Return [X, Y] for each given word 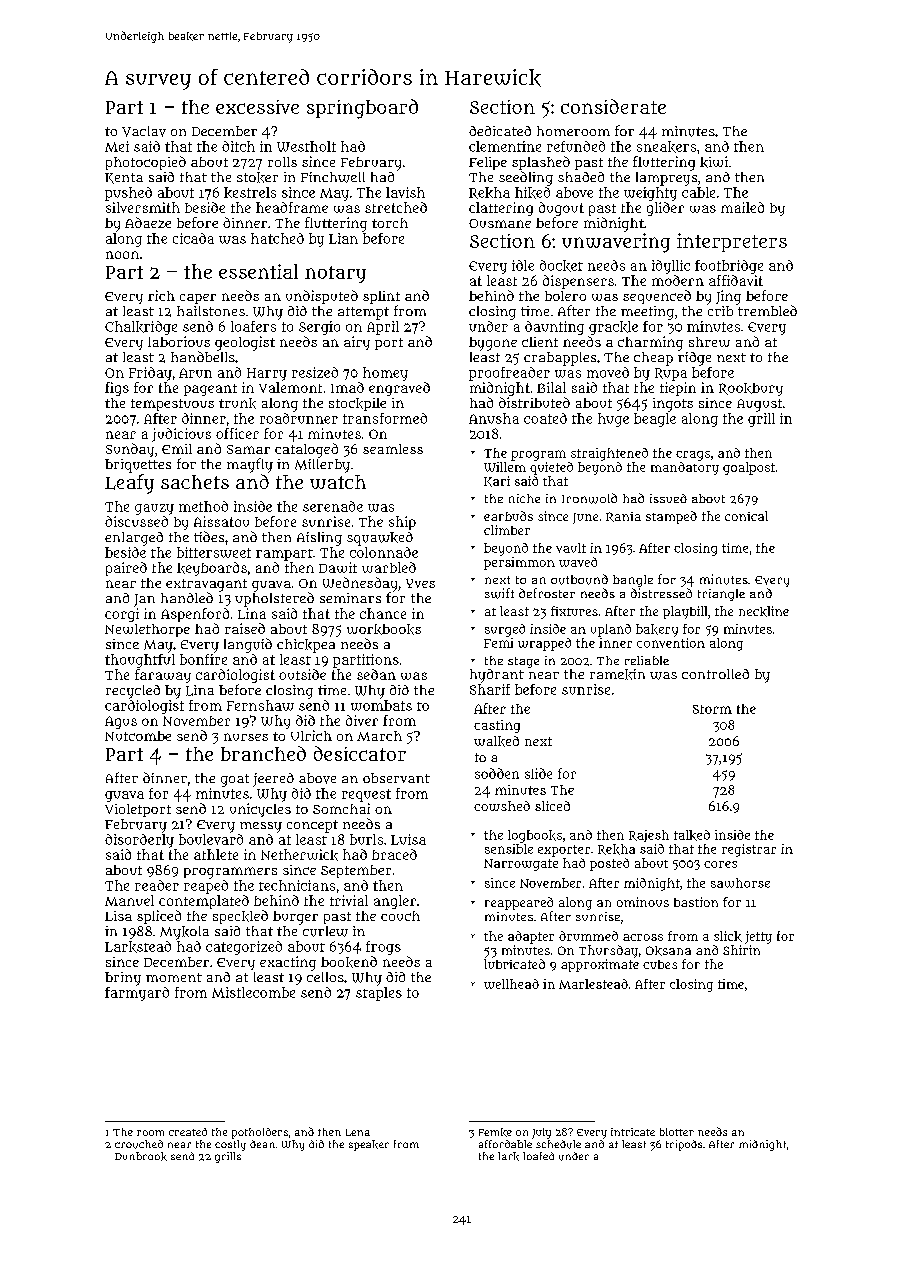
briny [123, 979]
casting [497, 726]
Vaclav [144, 131]
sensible [509, 849]
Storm [712, 709]
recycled [133, 692]
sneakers [666, 147]
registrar [749, 850]
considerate [613, 106]
